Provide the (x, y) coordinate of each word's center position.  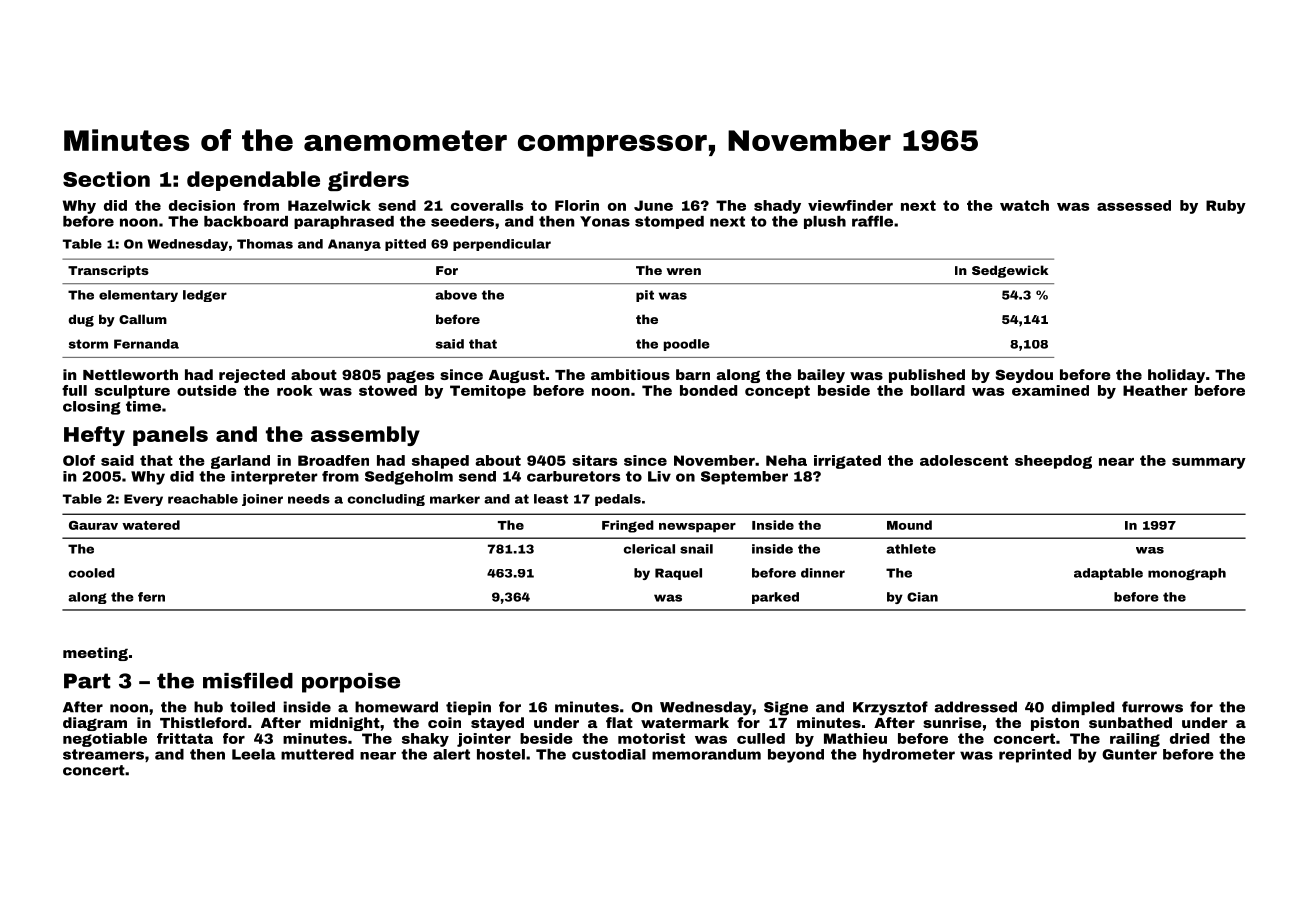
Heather (1155, 390)
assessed (1134, 205)
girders (368, 181)
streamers (103, 754)
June (653, 205)
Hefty (94, 436)
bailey (821, 376)
